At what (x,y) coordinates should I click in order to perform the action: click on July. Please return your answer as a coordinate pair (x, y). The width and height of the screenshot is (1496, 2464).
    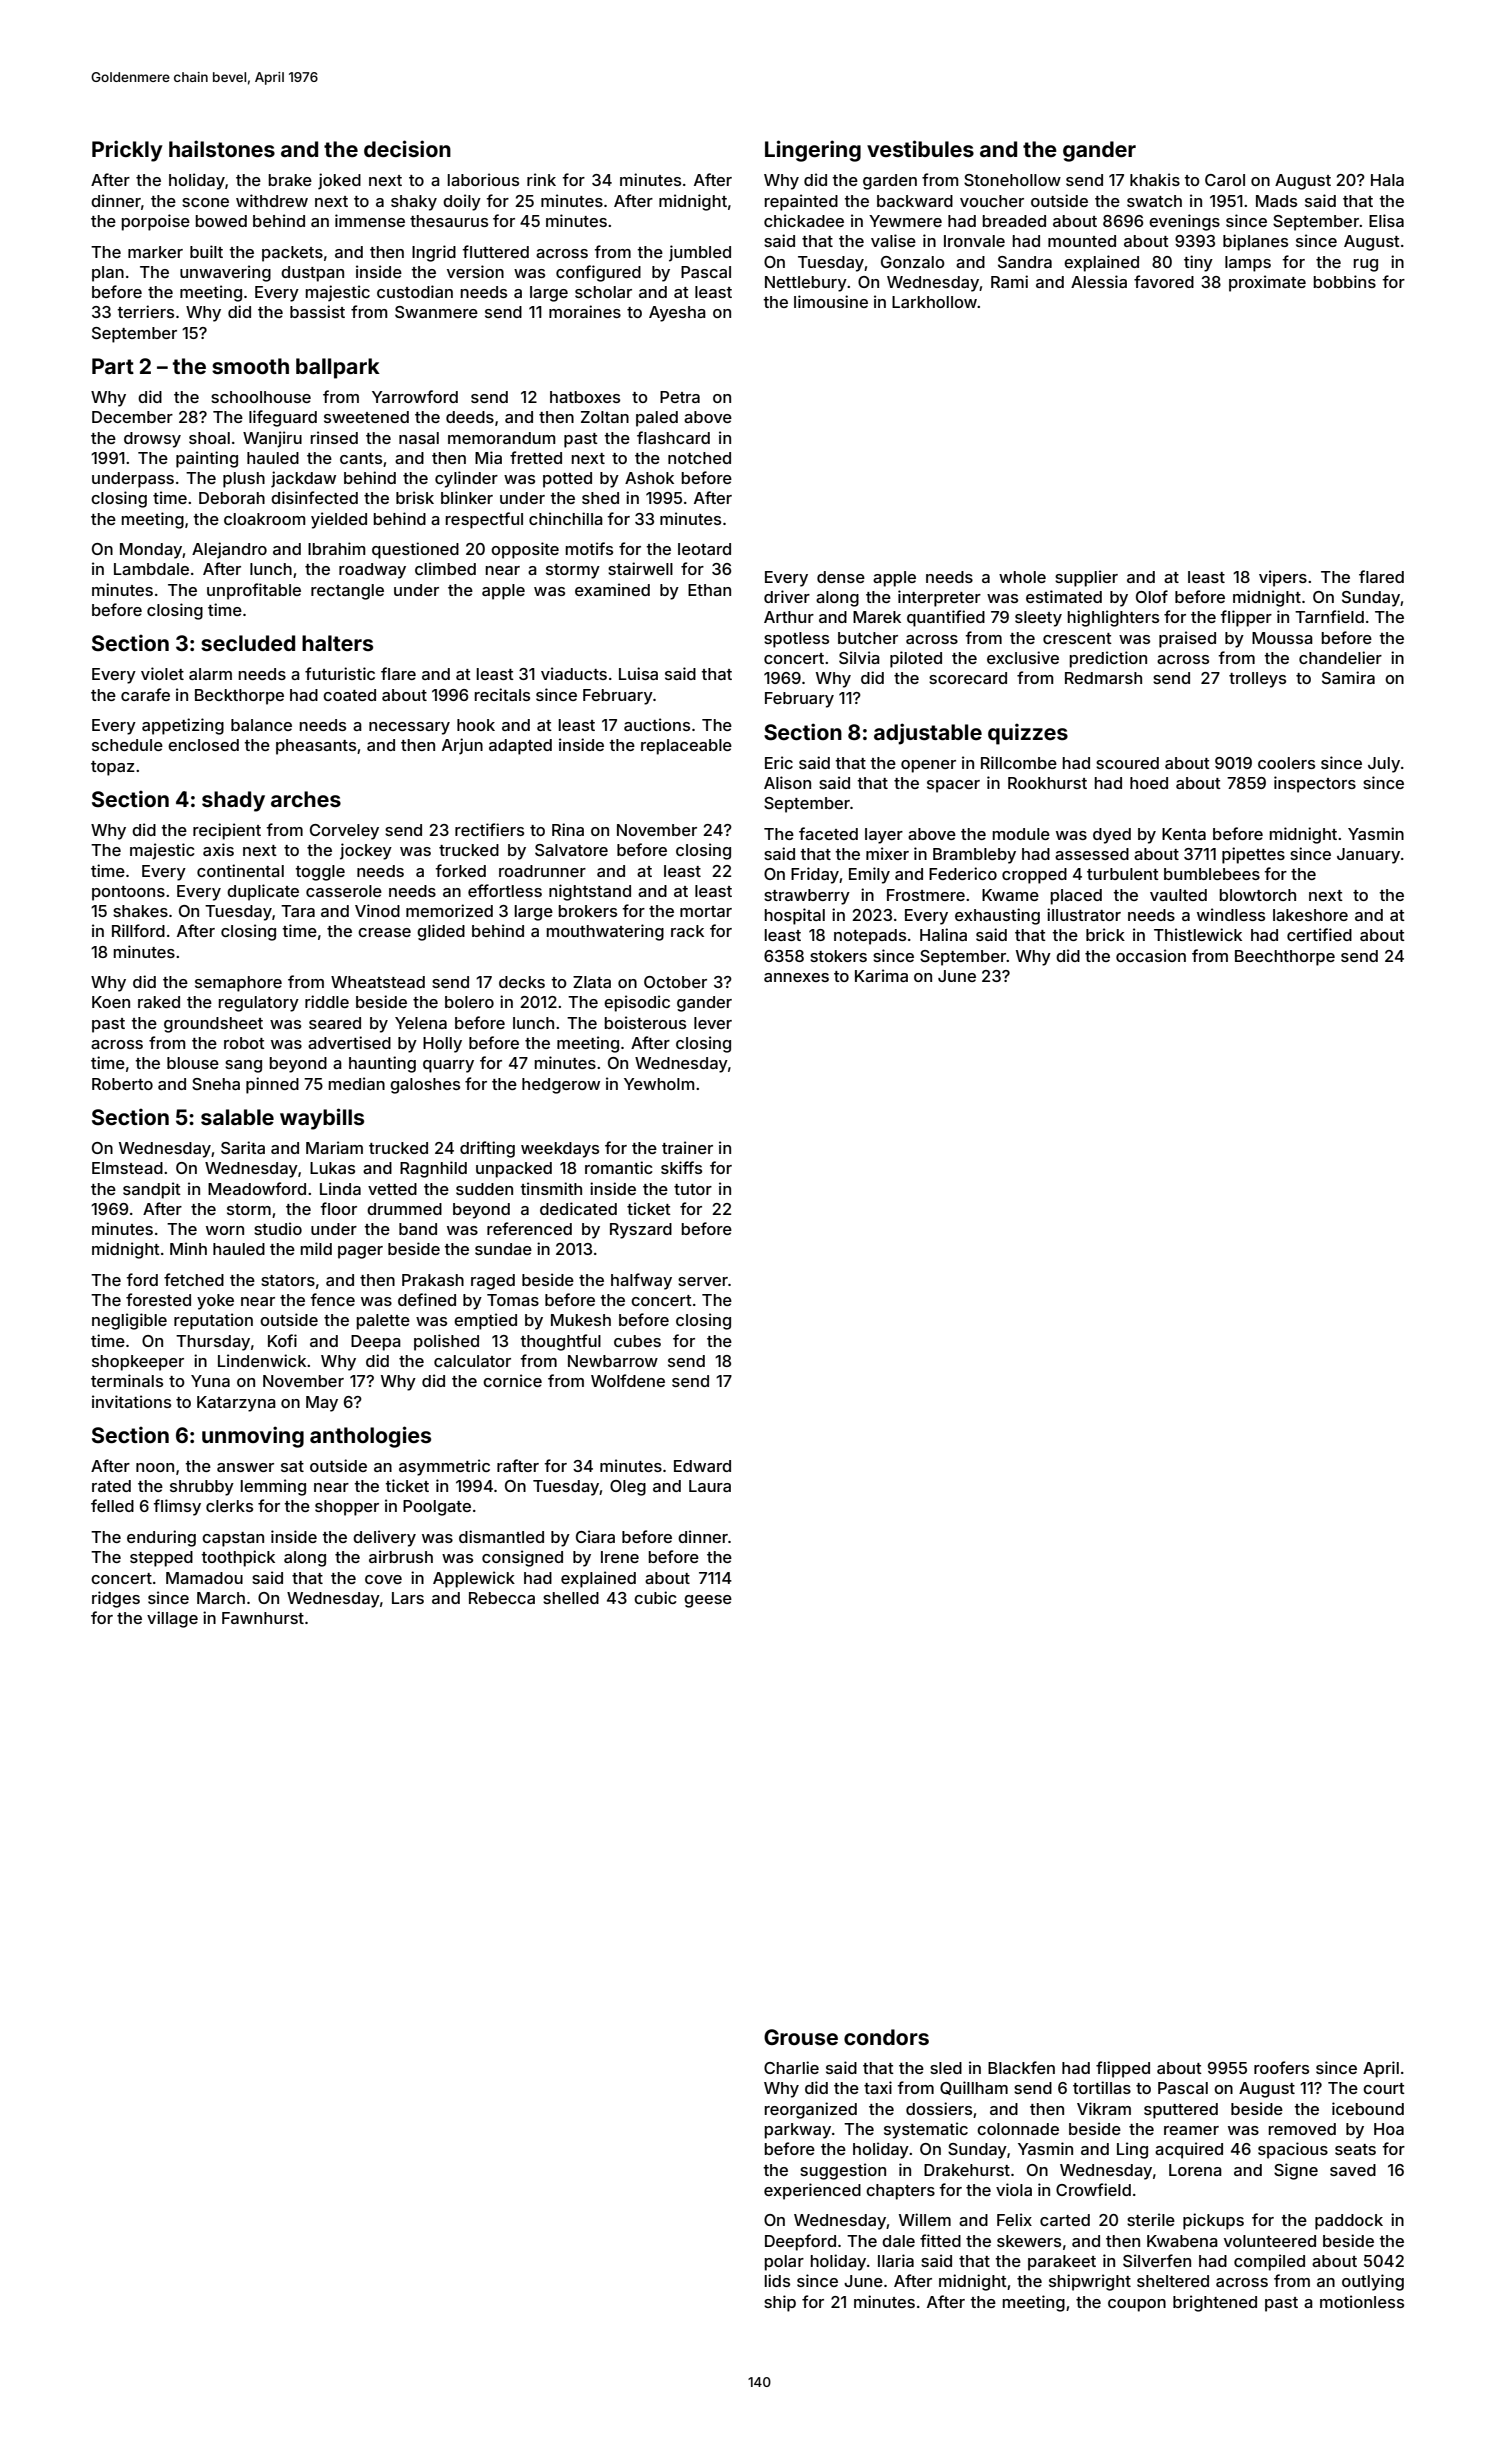
    Looking at the image, I should click on (1384, 765).
